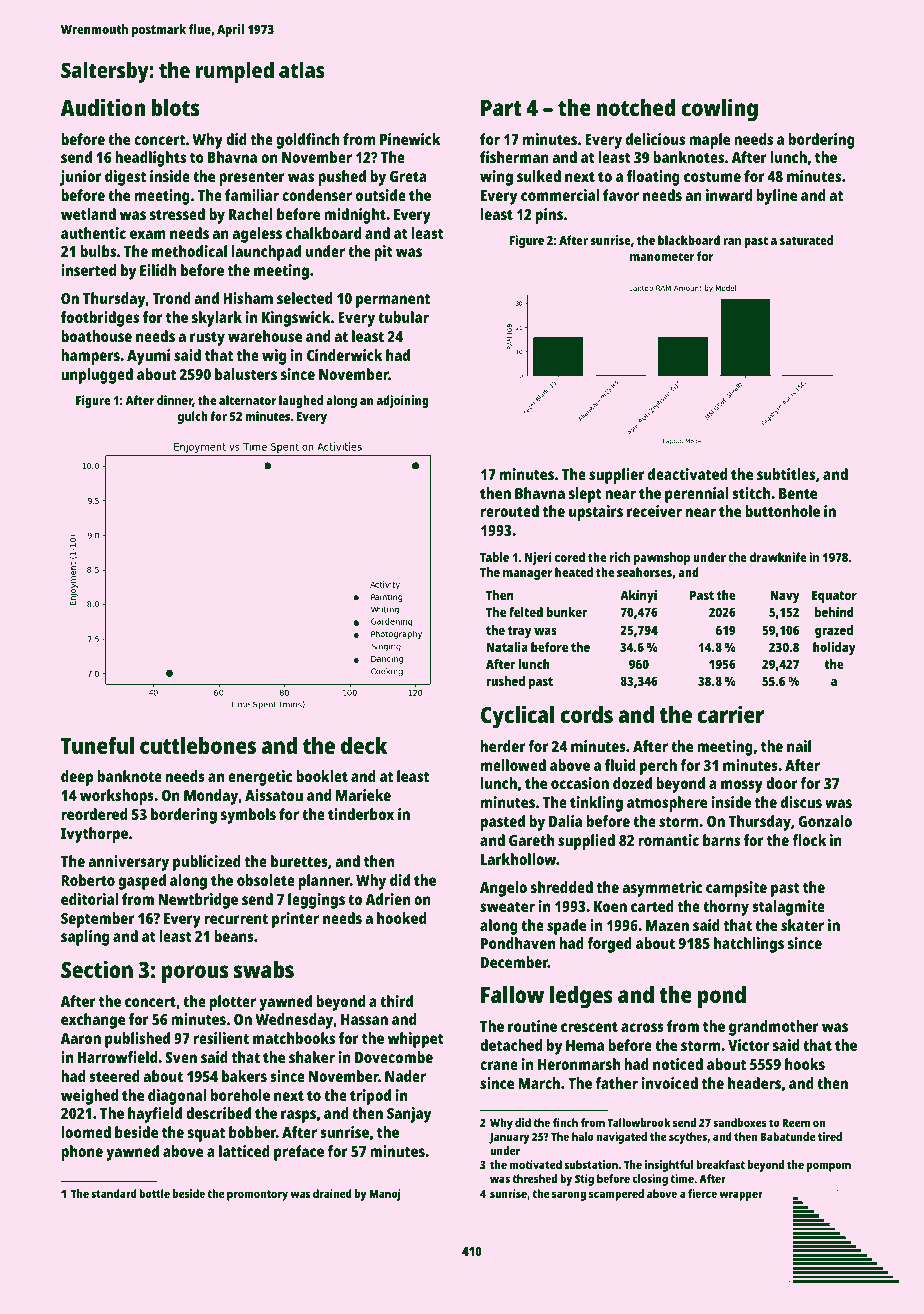 The width and height of the image is (924, 1314). I want to click on hooks, so click(805, 1064).
